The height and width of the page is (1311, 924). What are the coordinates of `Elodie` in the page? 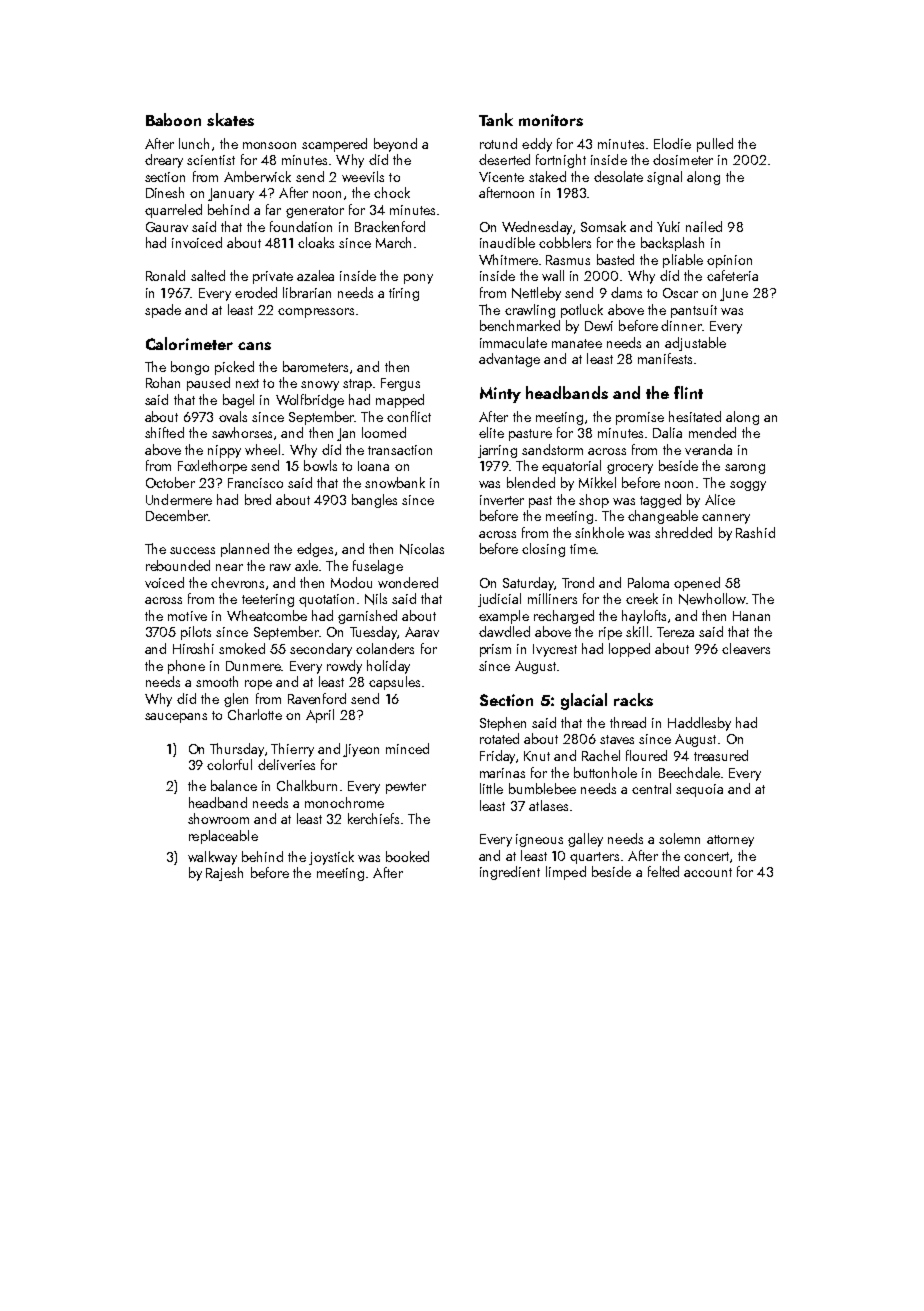 It's located at (672, 143).
